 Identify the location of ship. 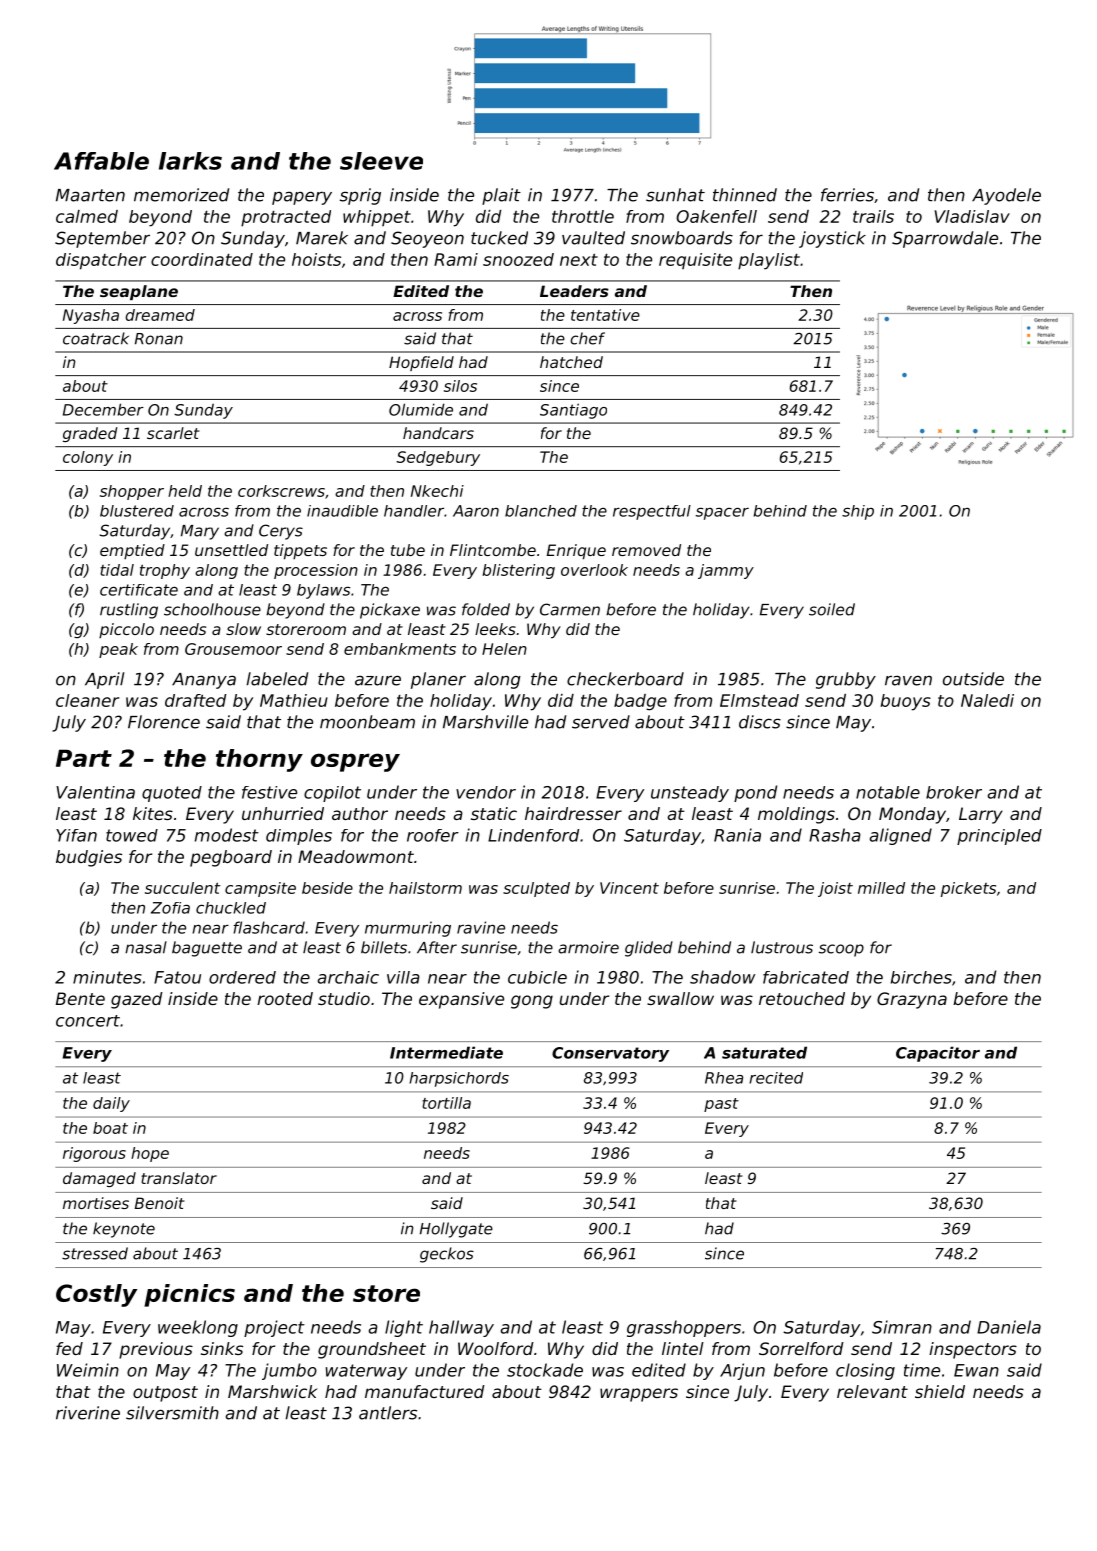
(858, 512).
